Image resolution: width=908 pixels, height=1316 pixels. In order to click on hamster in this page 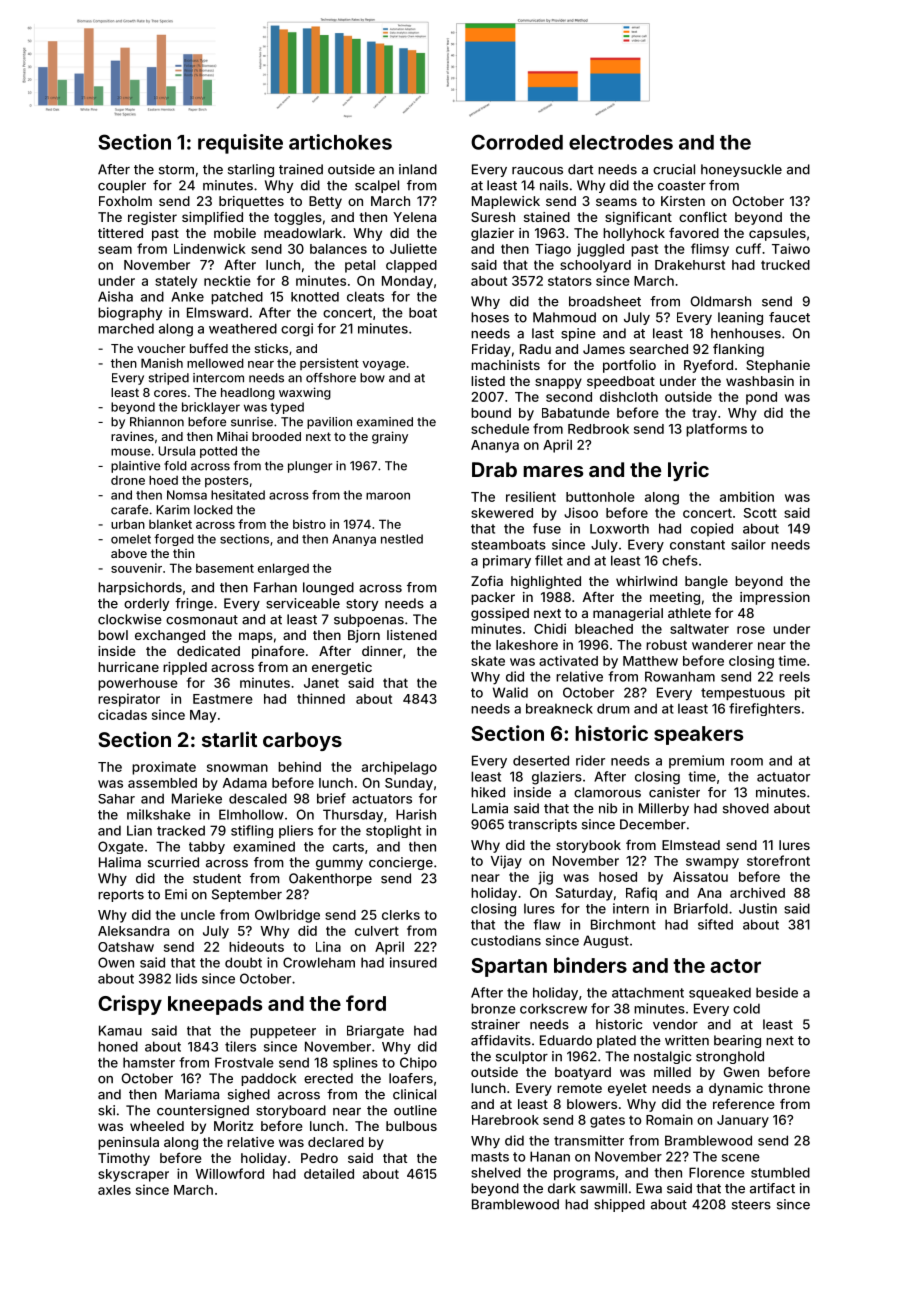, I will do `click(149, 1062)`.
